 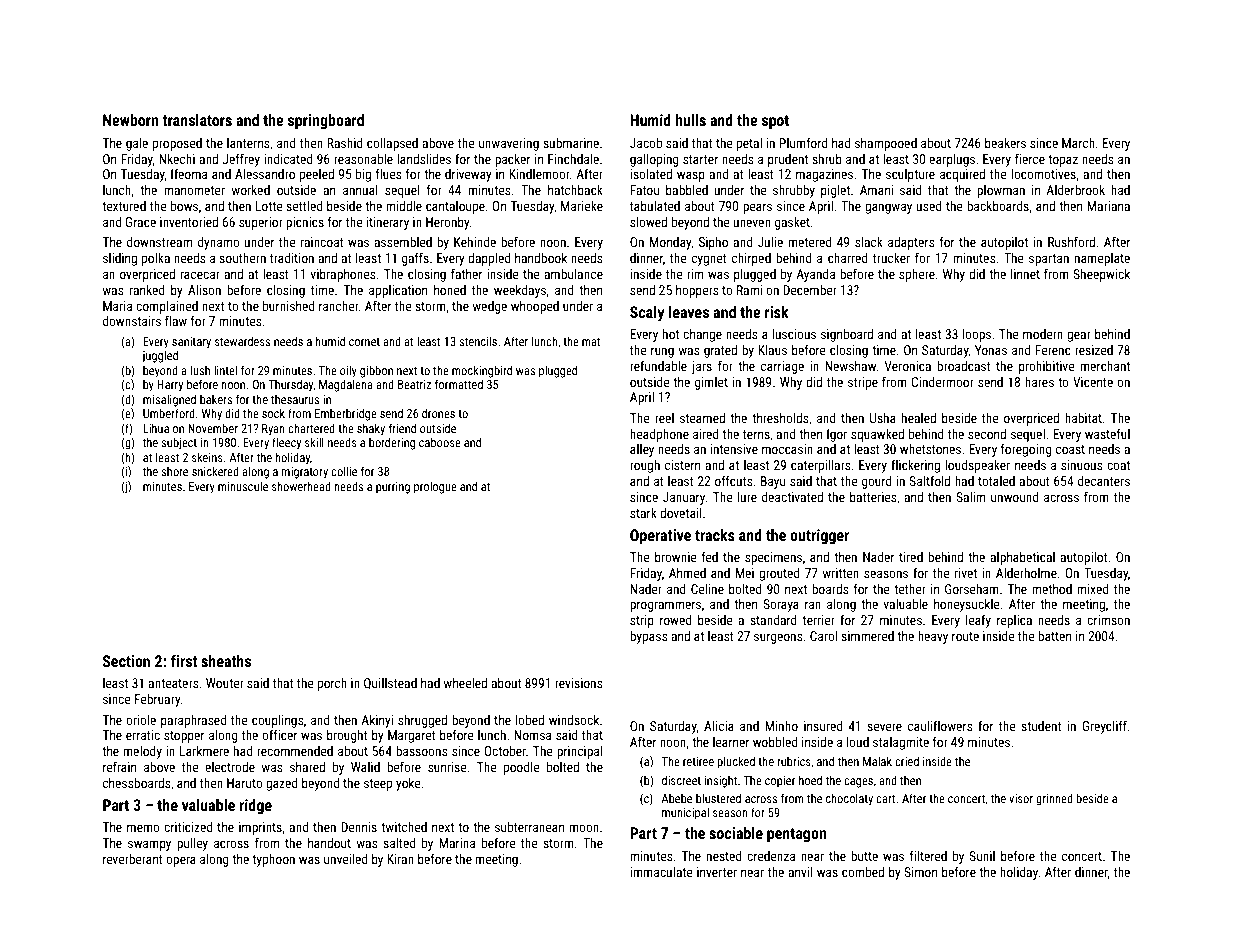 What do you see at coordinates (682, 465) in the screenshot?
I see `cistern` at bounding box center [682, 465].
